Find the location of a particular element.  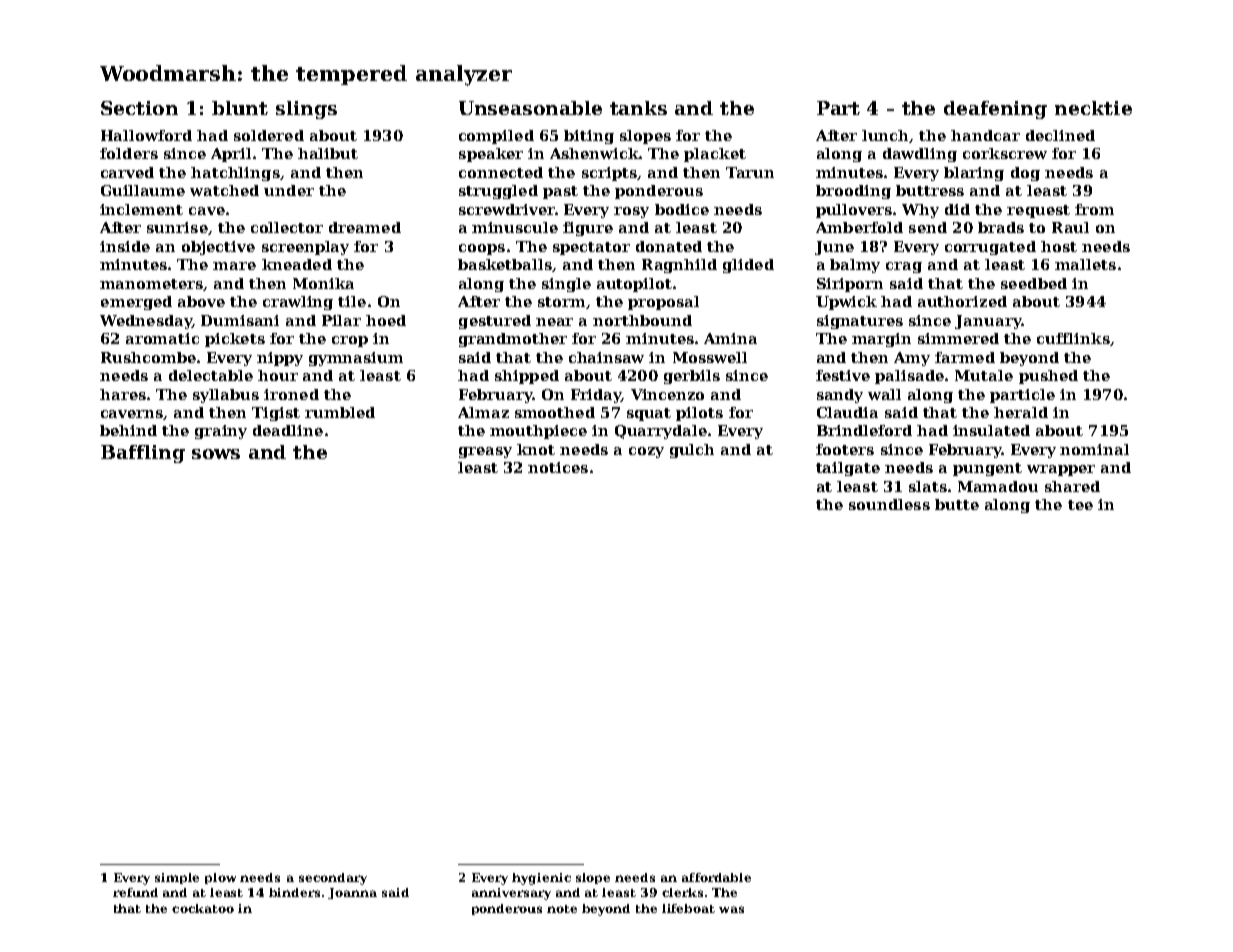

palisade is located at coordinates (909, 377).
